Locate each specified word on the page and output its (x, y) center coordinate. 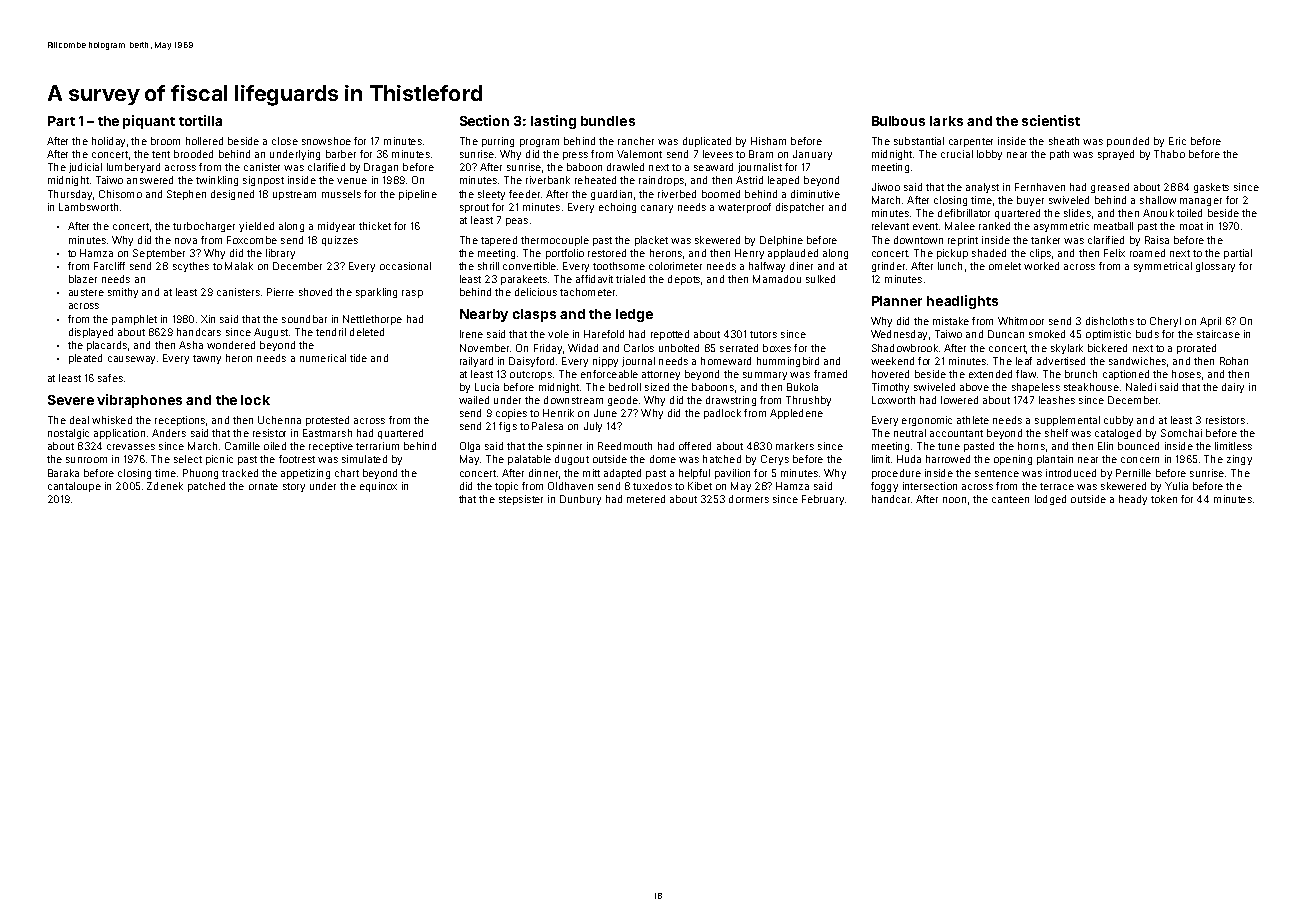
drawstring (731, 401)
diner (801, 266)
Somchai (1181, 433)
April (1210, 322)
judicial (85, 168)
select (188, 459)
